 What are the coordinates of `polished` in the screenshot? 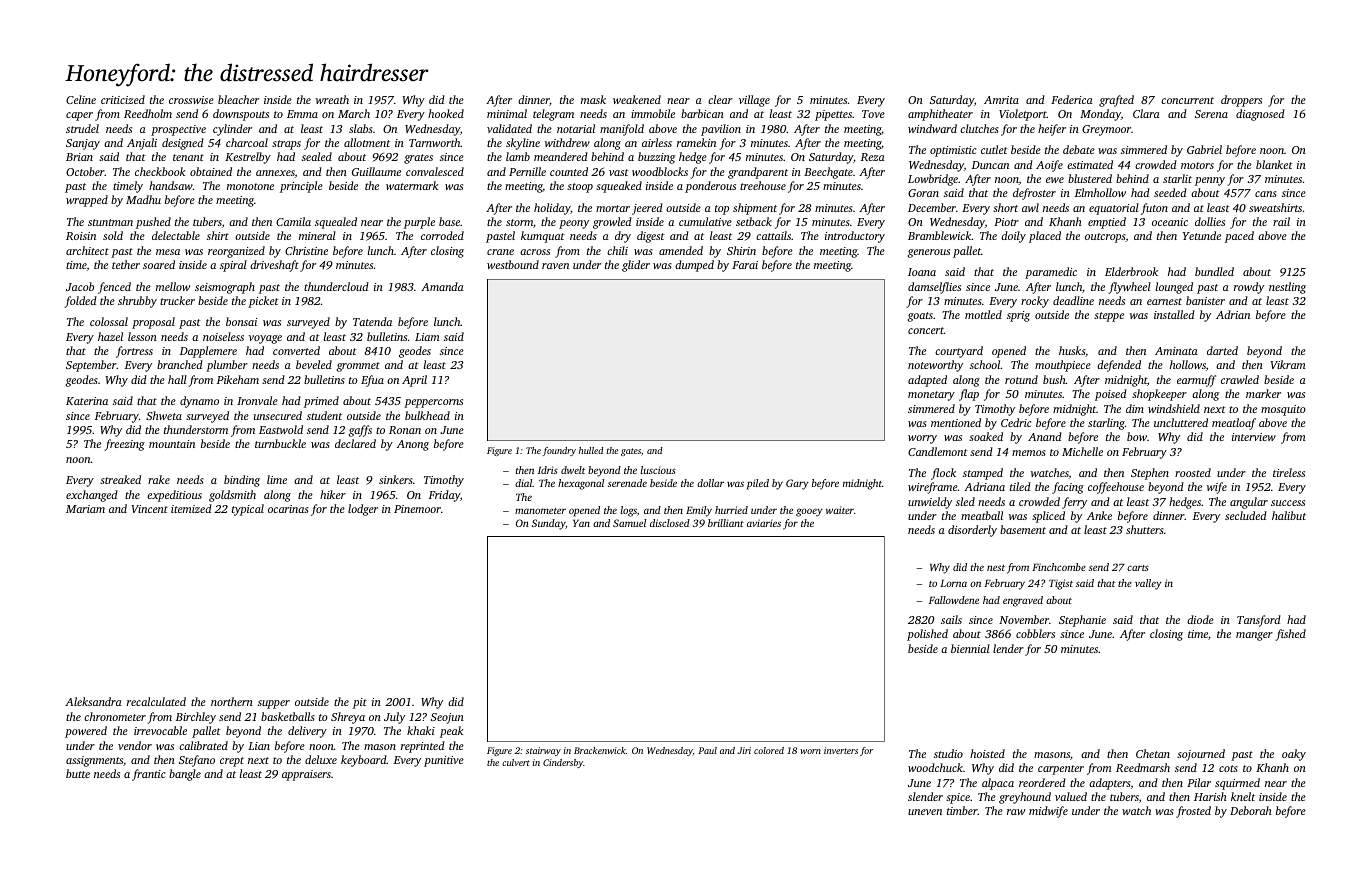 It's located at (927, 635).
